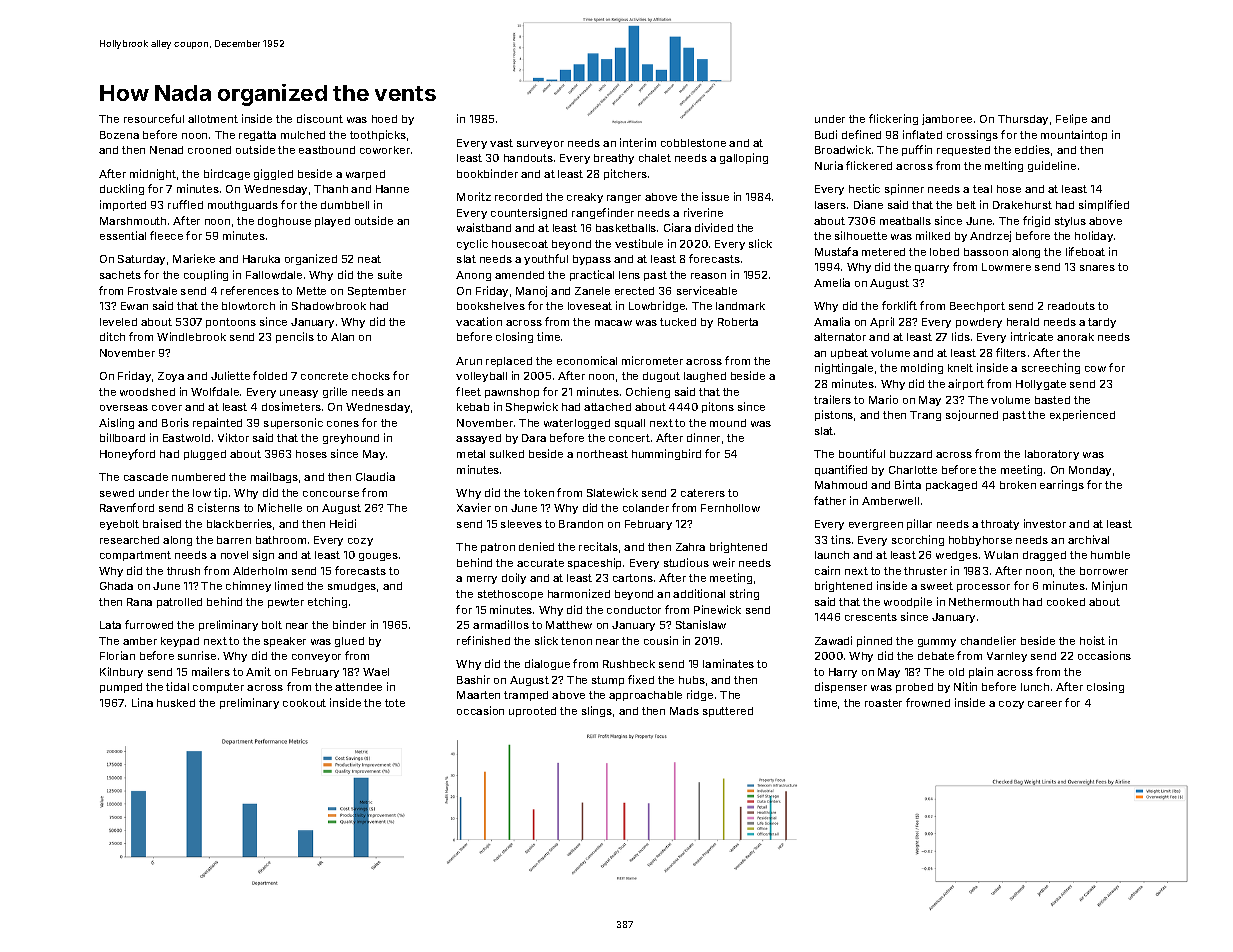  What do you see at coordinates (893, 119) in the screenshot?
I see `flickering` at bounding box center [893, 119].
